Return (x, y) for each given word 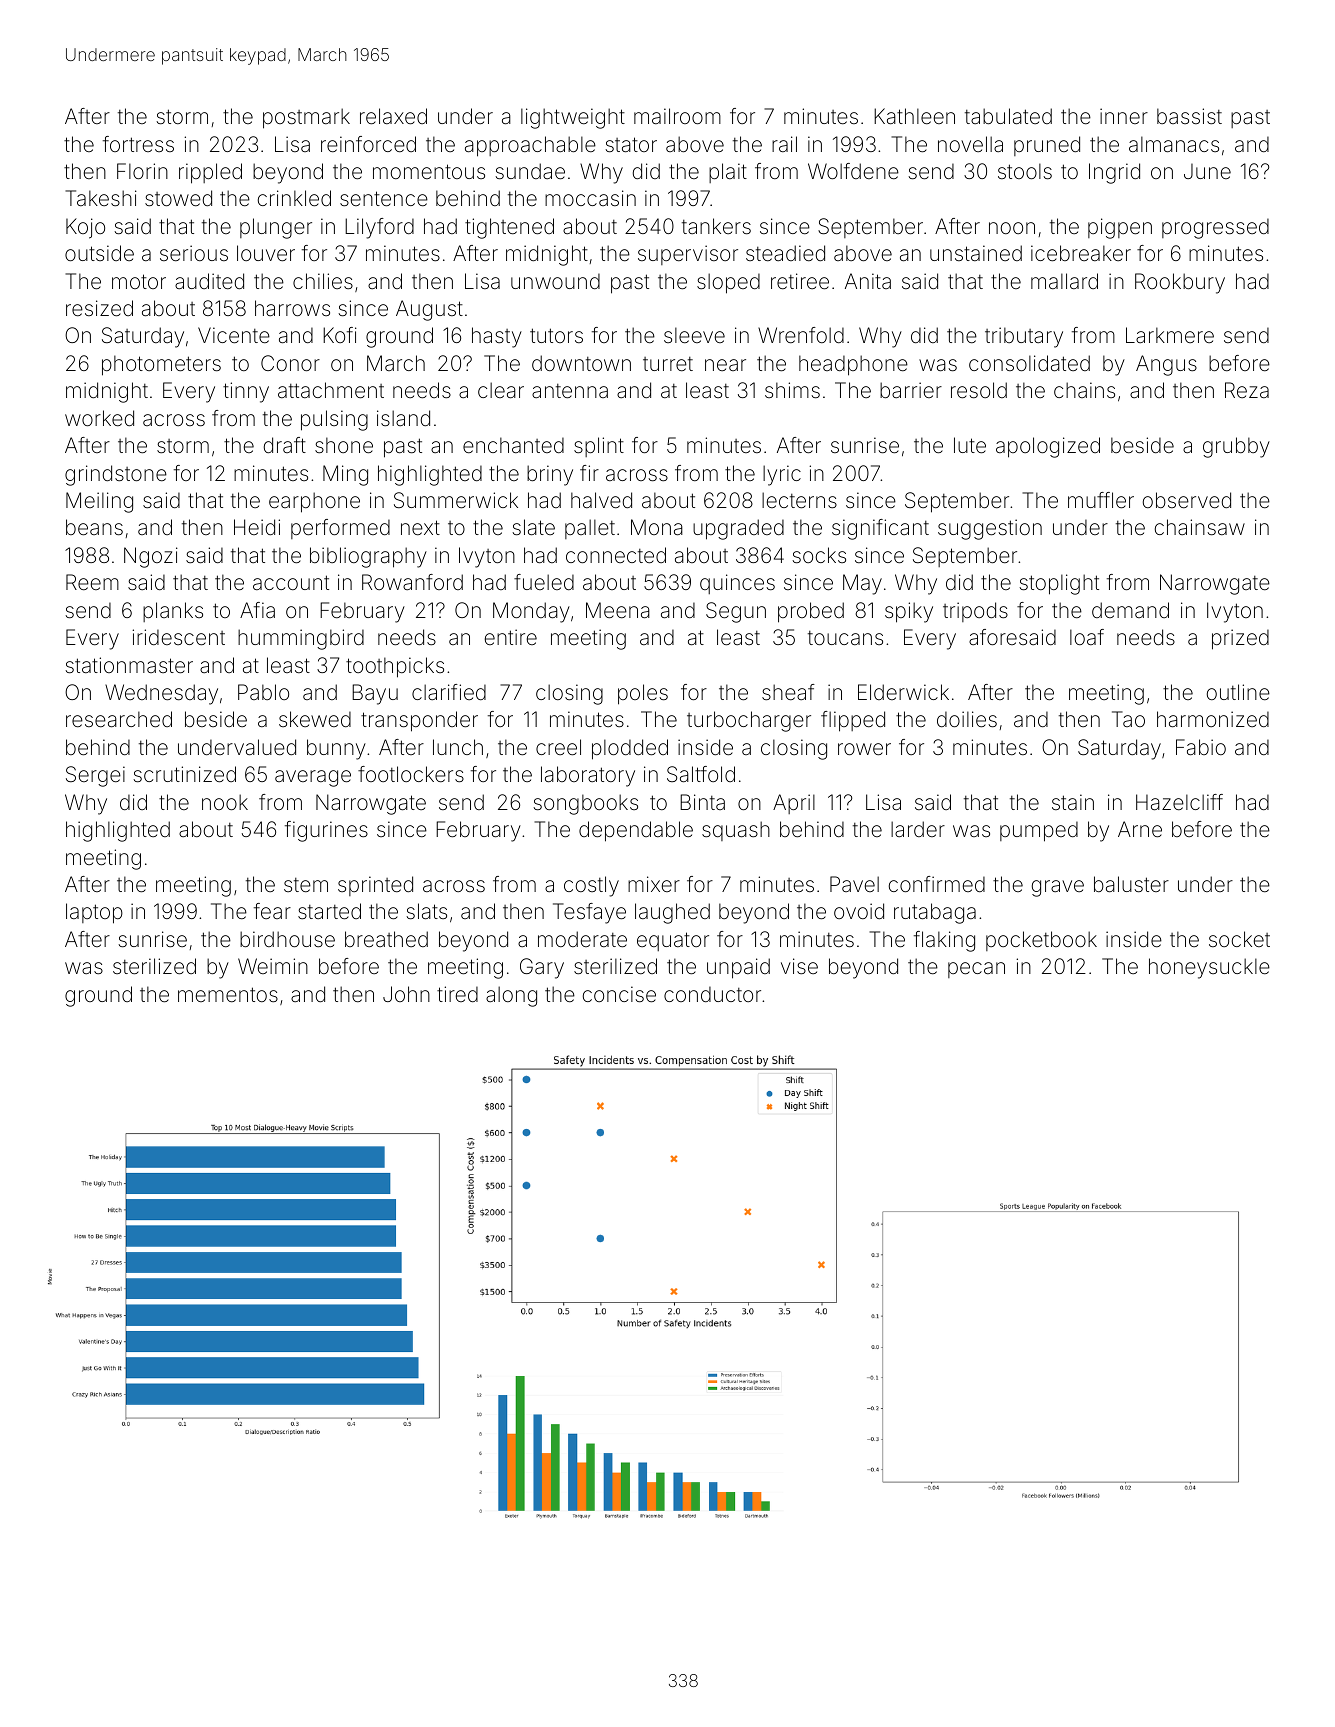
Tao (1128, 719)
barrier (911, 390)
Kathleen (914, 116)
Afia (257, 610)
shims (792, 390)
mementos (228, 994)
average (313, 778)
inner (1124, 116)
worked (99, 418)
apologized (1048, 447)
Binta (702, 802)
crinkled (294, 198)
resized (99, 308)
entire (511, 637)
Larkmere (1170, 335)
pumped (1039, 831)
